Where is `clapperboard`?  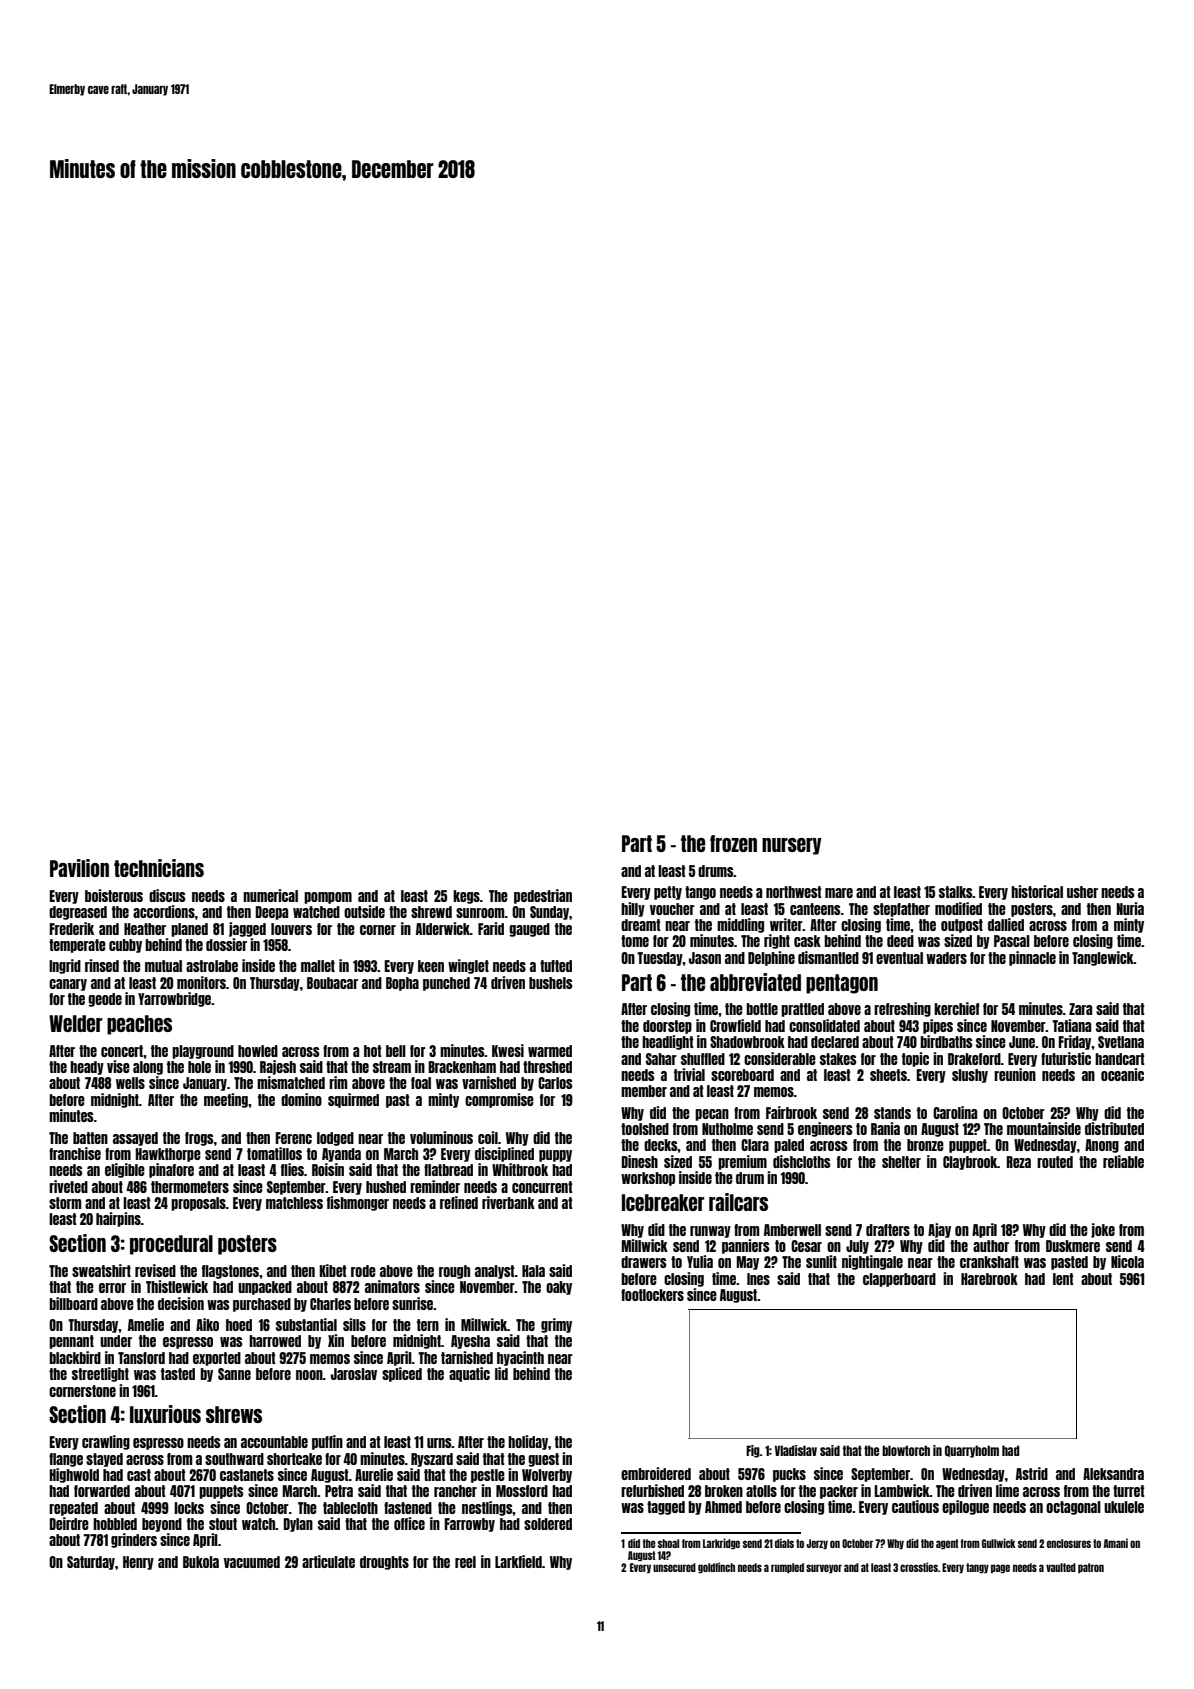
clapperboard is located at coordinates (899, 1280).
